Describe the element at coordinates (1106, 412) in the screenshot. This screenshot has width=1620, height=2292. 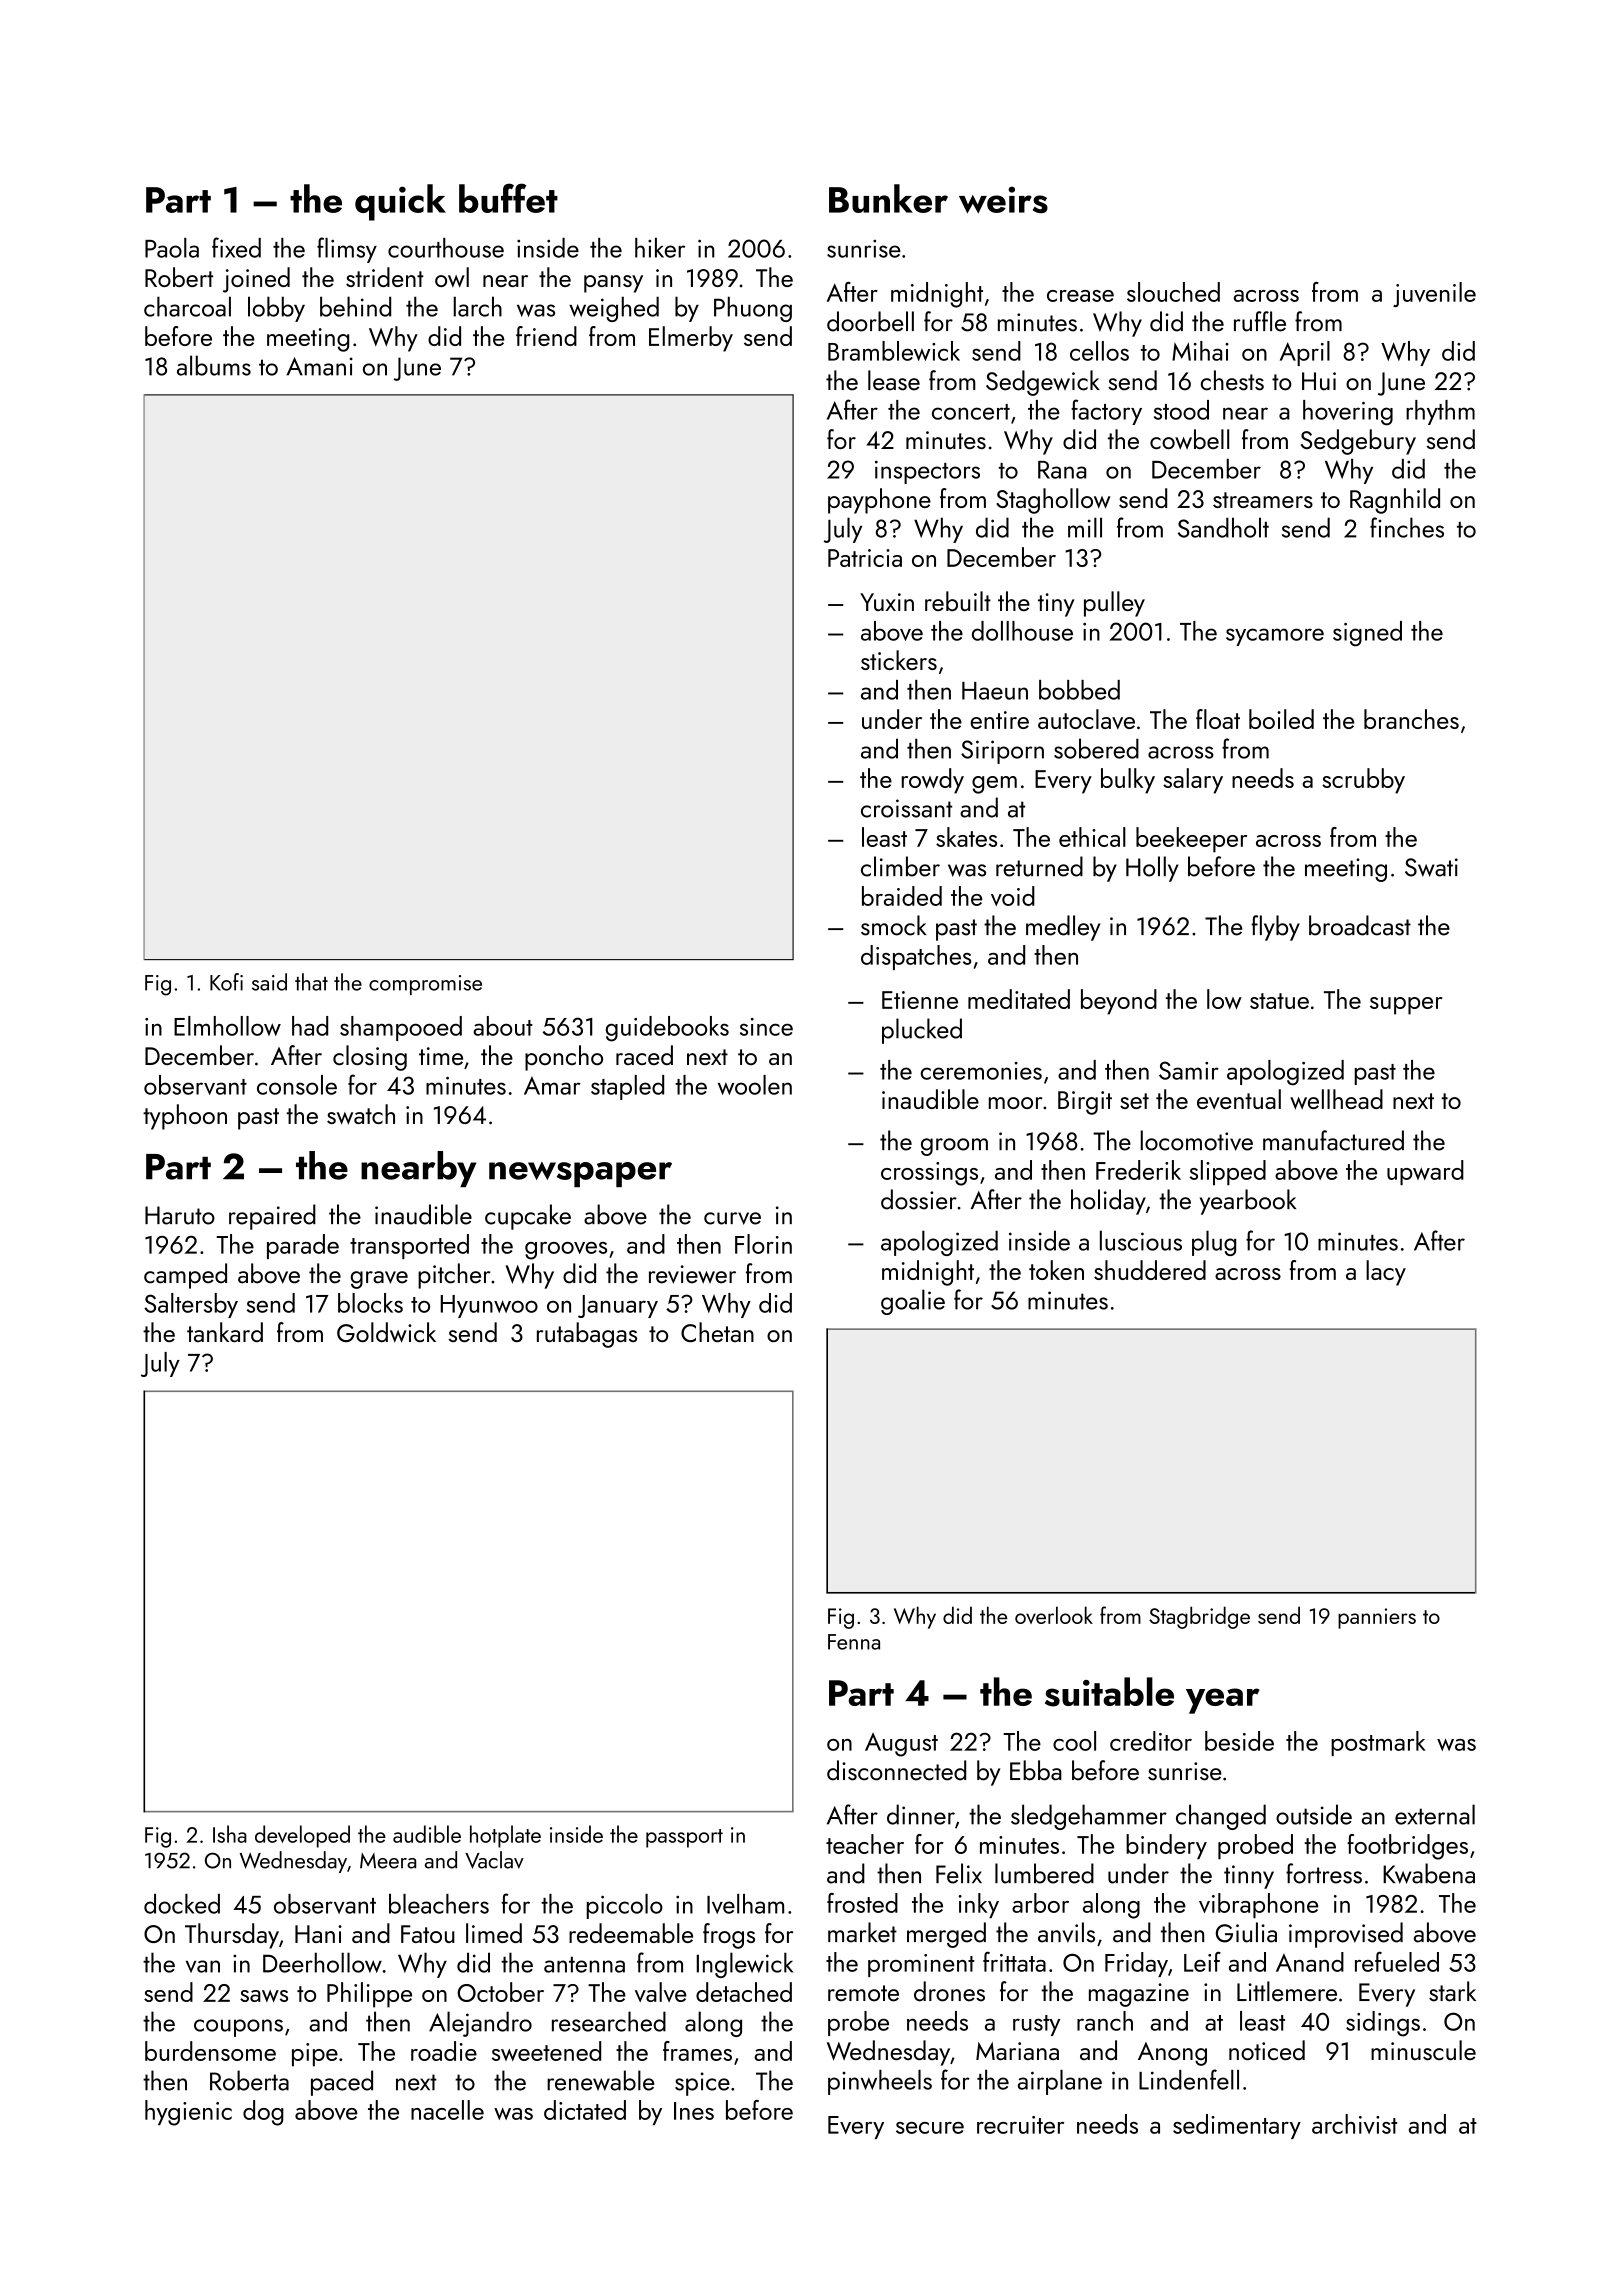
I see `factory` at that location.
